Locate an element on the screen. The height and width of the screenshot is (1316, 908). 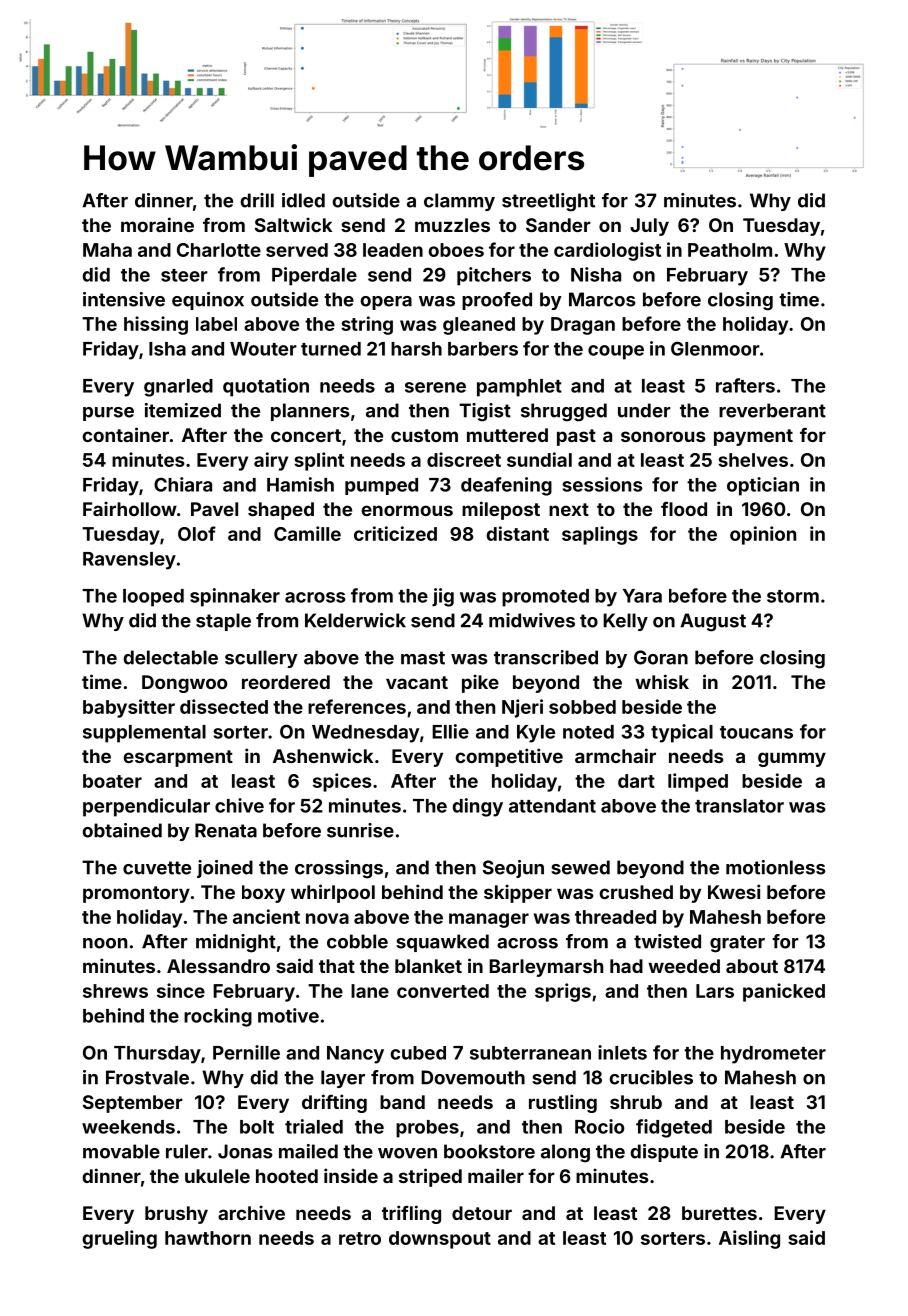
milepost is located at coordinates (501, 510).
